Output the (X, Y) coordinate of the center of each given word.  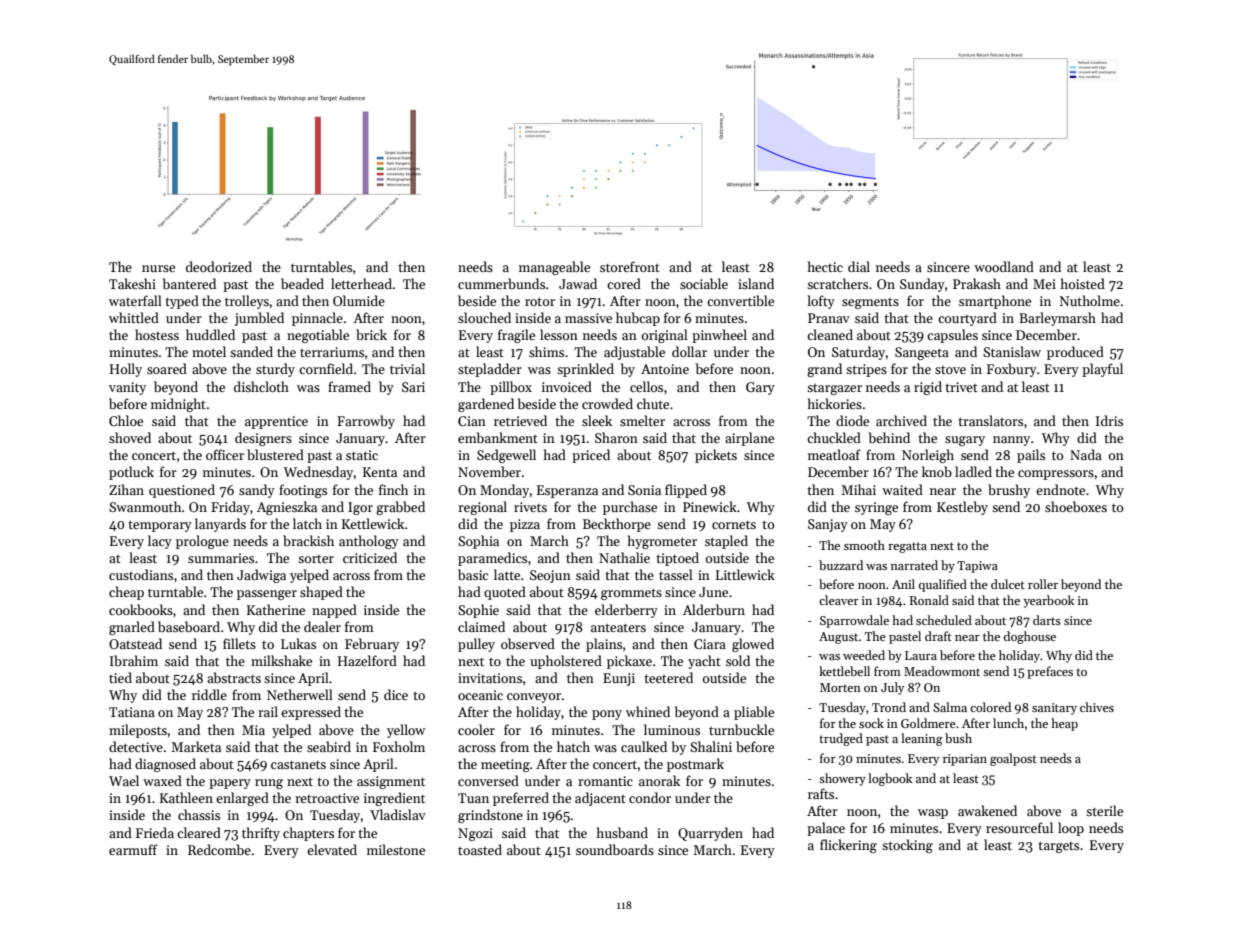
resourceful (1019, 827)
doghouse (1030, 637)
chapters (308, 834)
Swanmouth (145, 506)
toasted (480, 849)
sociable (704, 283)
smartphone (995, 302)
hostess (157, 334)
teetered (668, 677)
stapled (726, 542)
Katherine (276, 609)
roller (1043, 584)
